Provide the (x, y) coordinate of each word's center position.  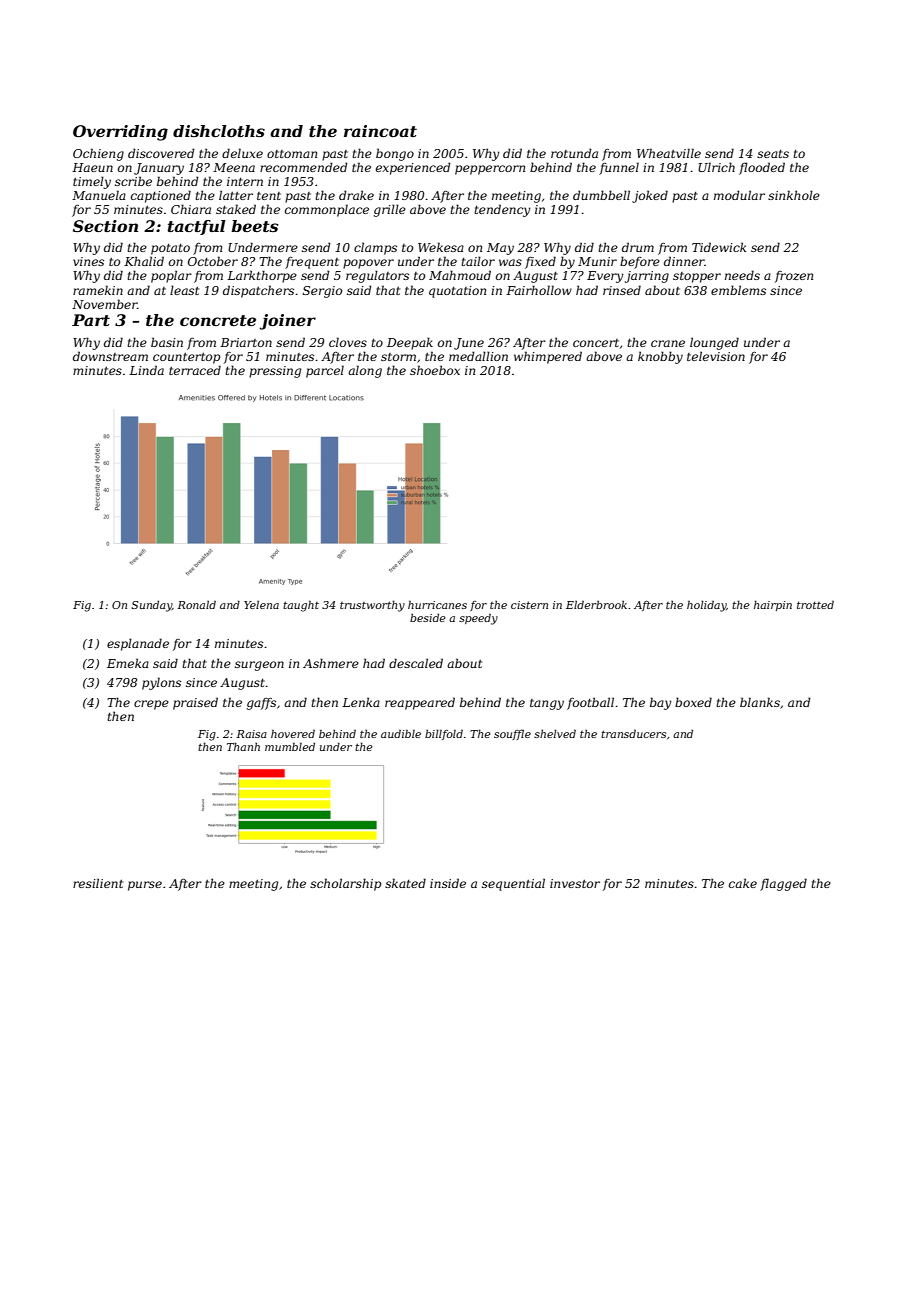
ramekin (98, 290)
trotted (815, 605)
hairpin (773, 605)
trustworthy (372, 606)
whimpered (548, 357)
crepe (151, 705)
